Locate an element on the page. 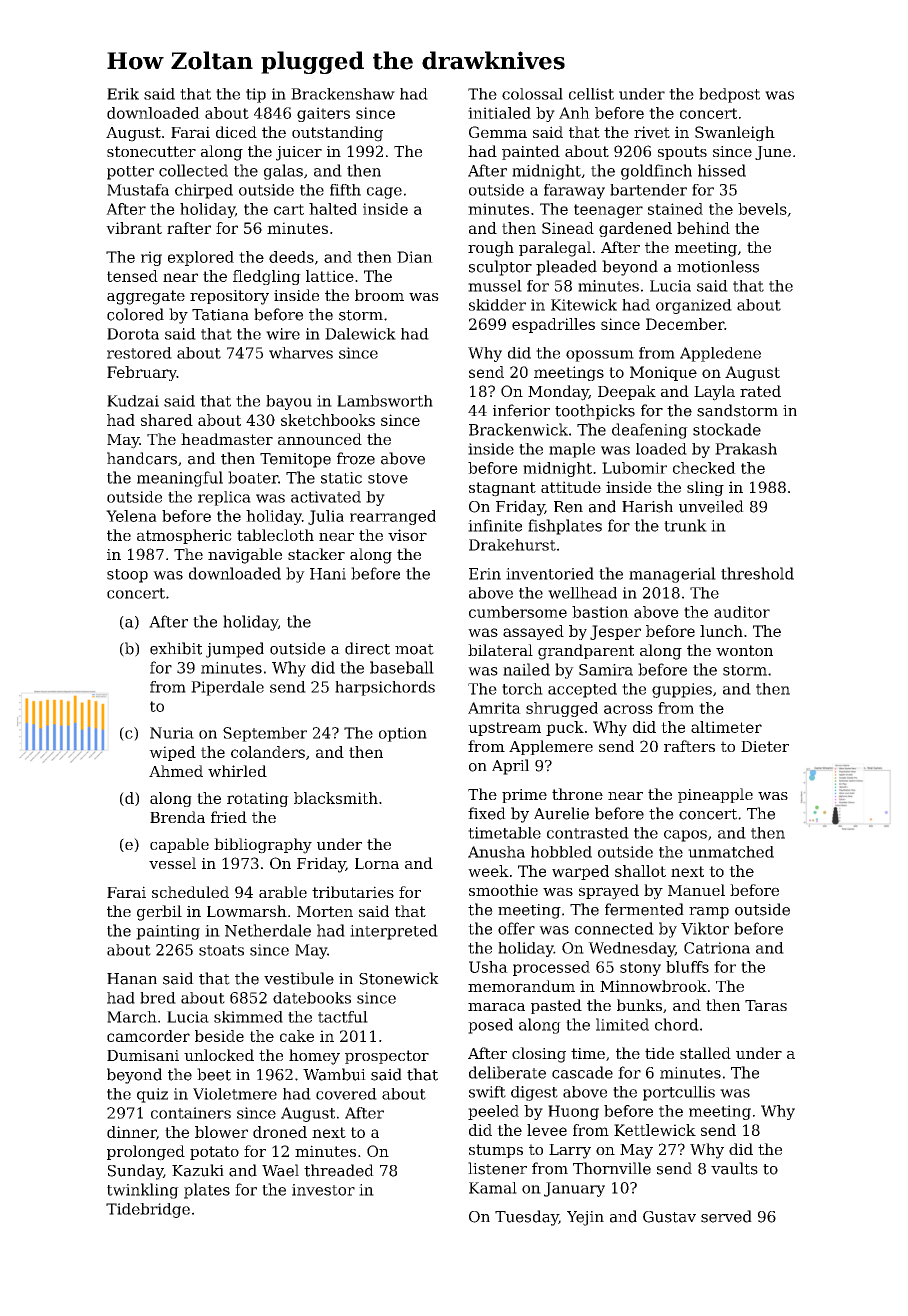  cart is located at coordinates (289, 209).
